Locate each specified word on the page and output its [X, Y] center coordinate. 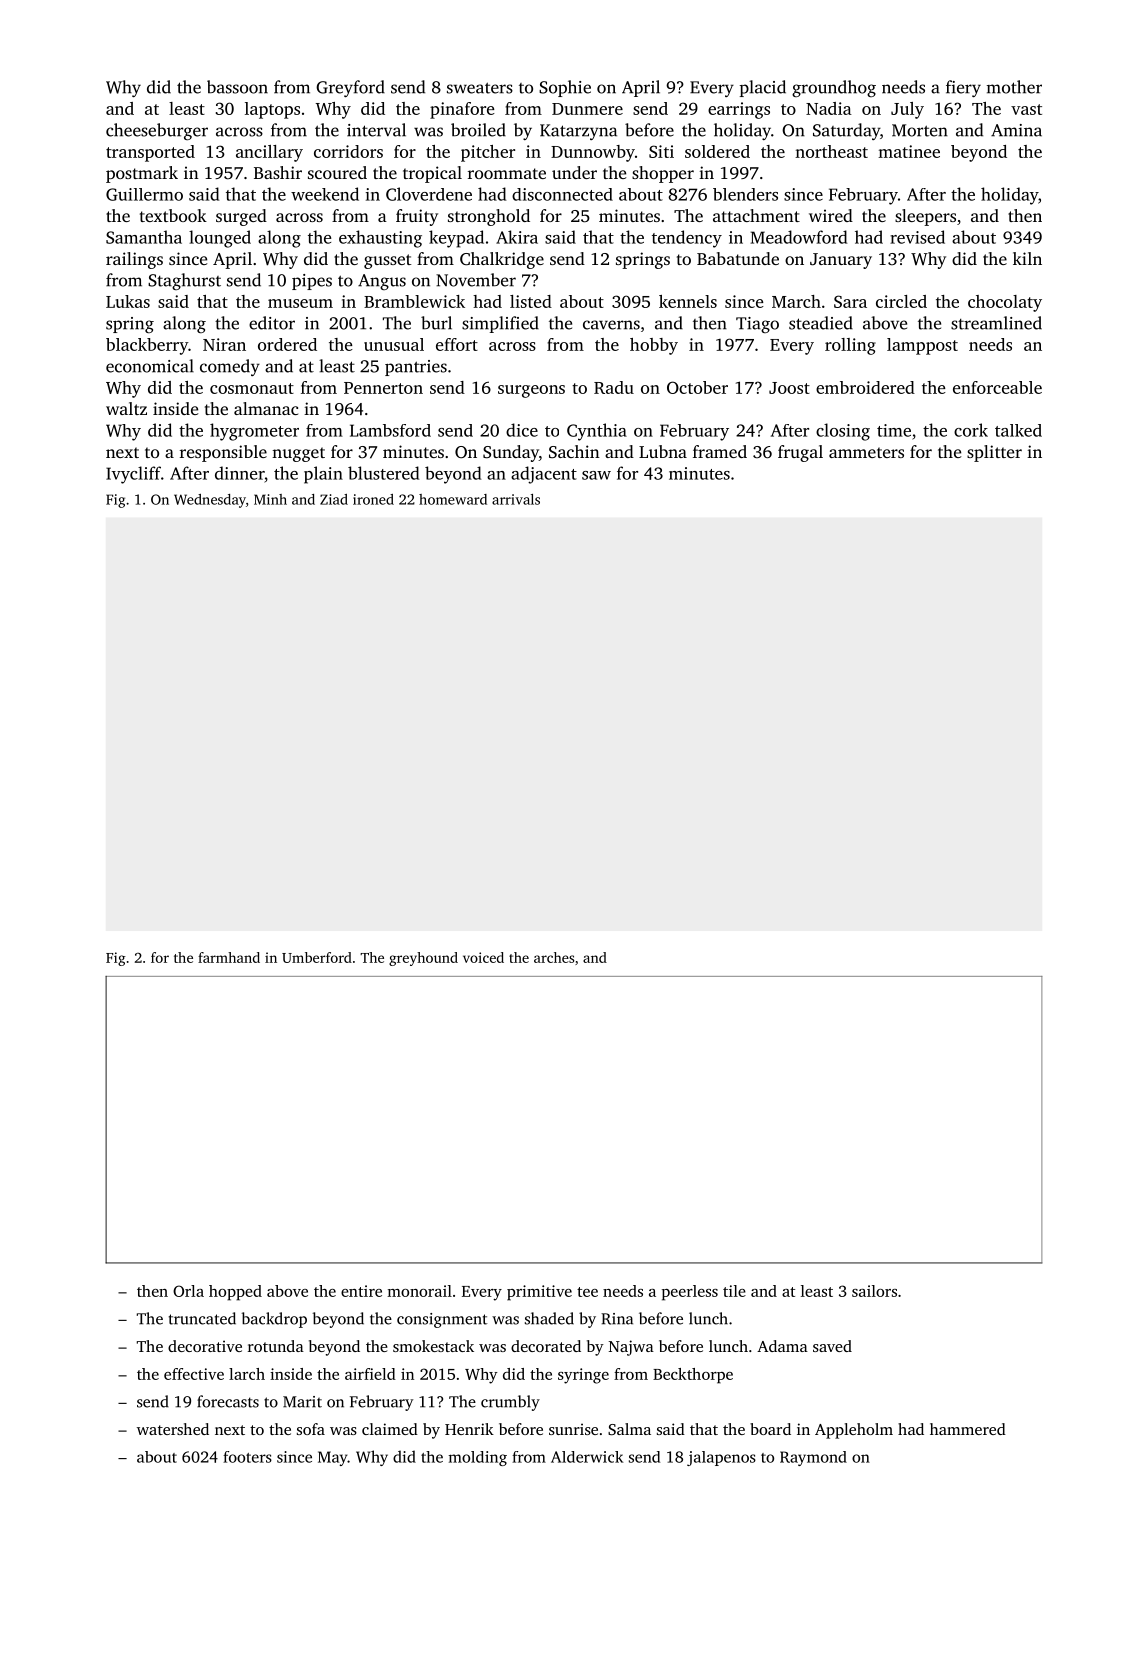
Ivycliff [133, 475]
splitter [994, 453]
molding [478, 1458]
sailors [874, 1291]
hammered [968, 1429]
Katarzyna [578, 132]
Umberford [317, 957]
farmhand [229, 957]
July [907, 110]
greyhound [423, 959]
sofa [311, 1429]
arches [554, 957]
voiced [483, 957]
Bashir [278, 172]
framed [720, 451]
